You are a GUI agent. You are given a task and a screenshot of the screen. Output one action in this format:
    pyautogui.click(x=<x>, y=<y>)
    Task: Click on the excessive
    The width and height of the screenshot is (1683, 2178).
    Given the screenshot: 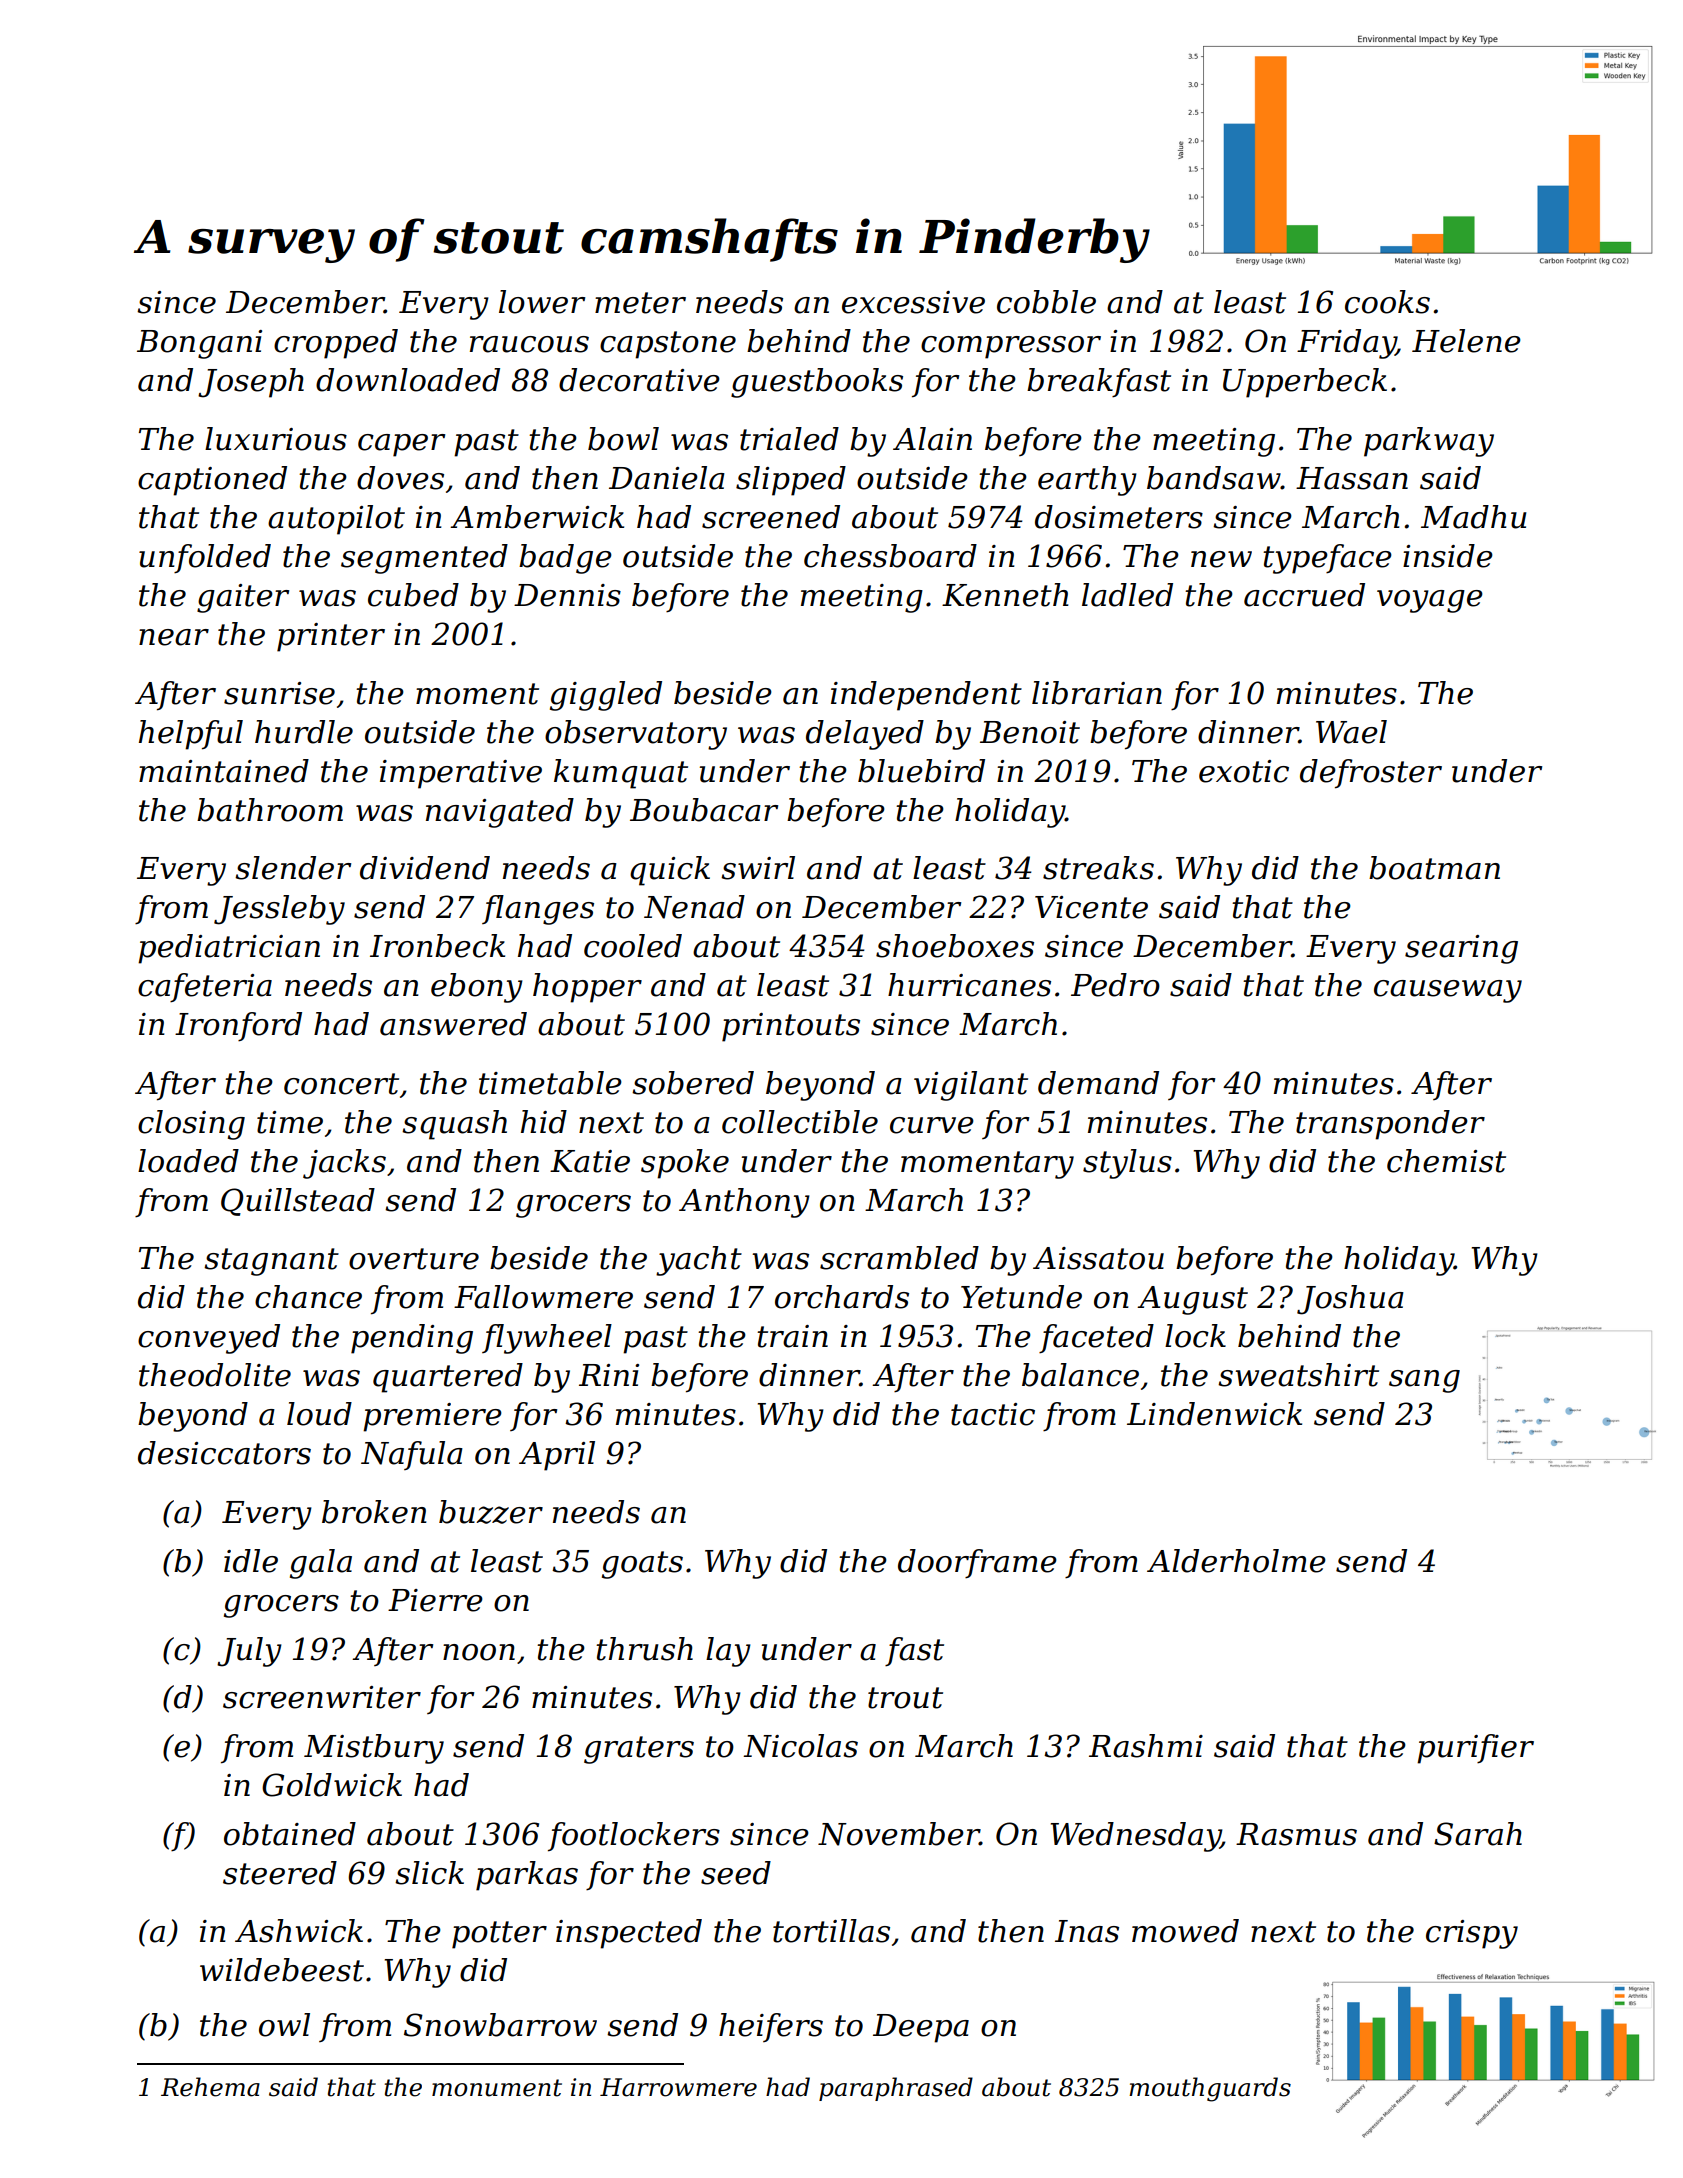 What is the action you would take?
    pyautogui.click(x=913, y=302)
